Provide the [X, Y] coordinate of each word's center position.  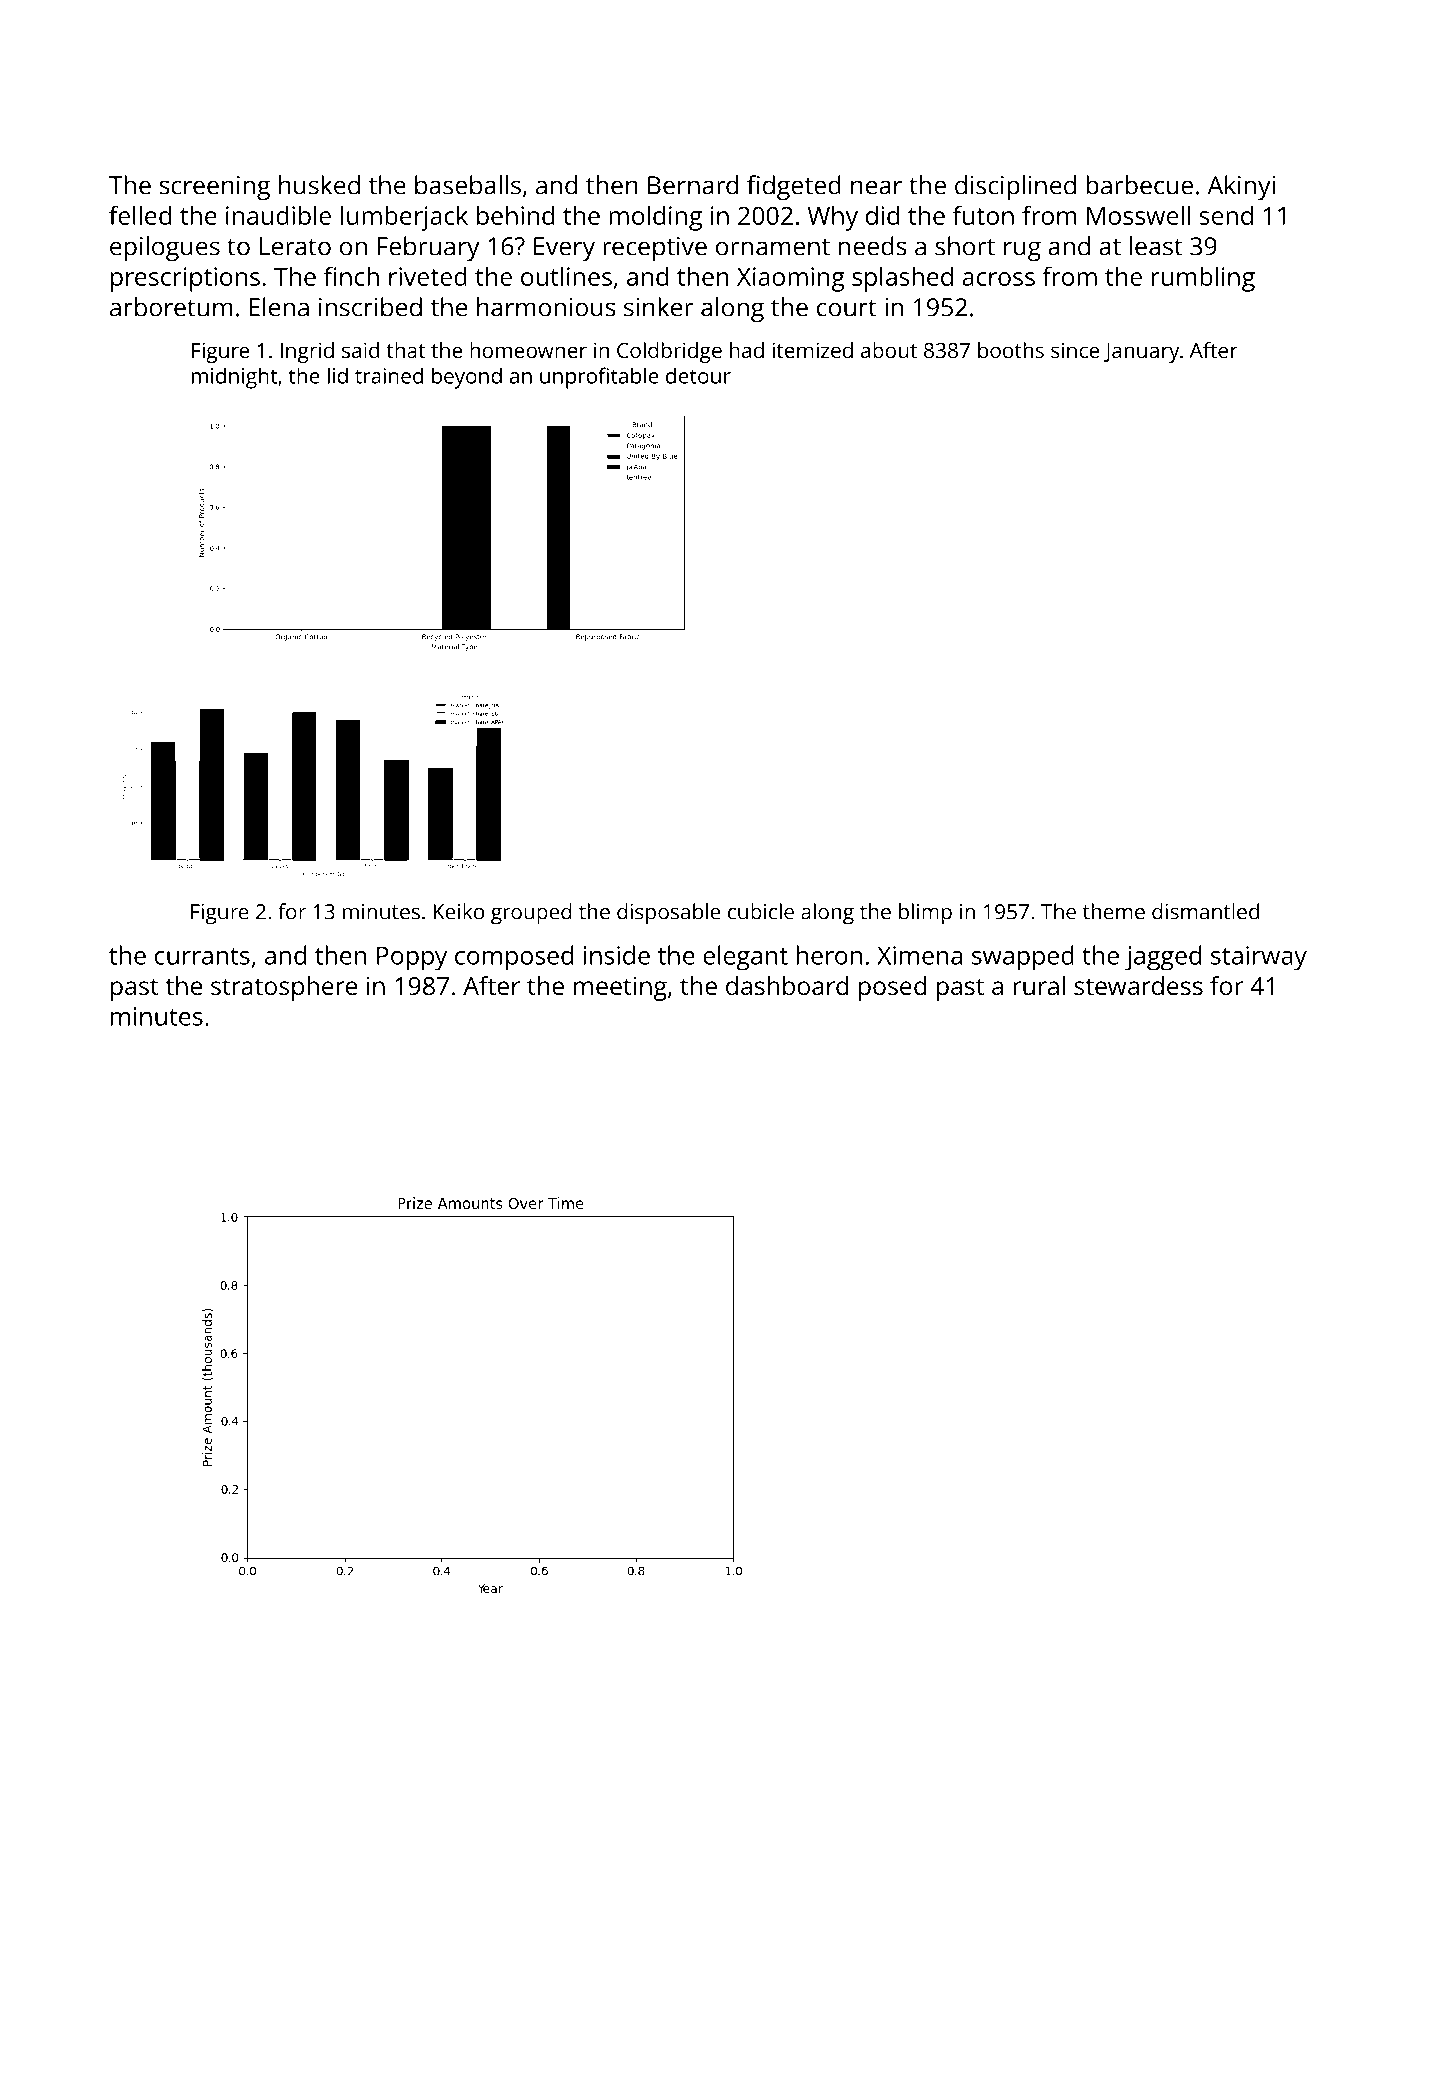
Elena [279, 307]
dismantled [1205, 911]
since [1075, 350]
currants [202, 956]
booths [1011, 350]
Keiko [459, 911]
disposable [668, 914]
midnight [234, 378]
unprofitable [599, 378]
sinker [658, 307]
